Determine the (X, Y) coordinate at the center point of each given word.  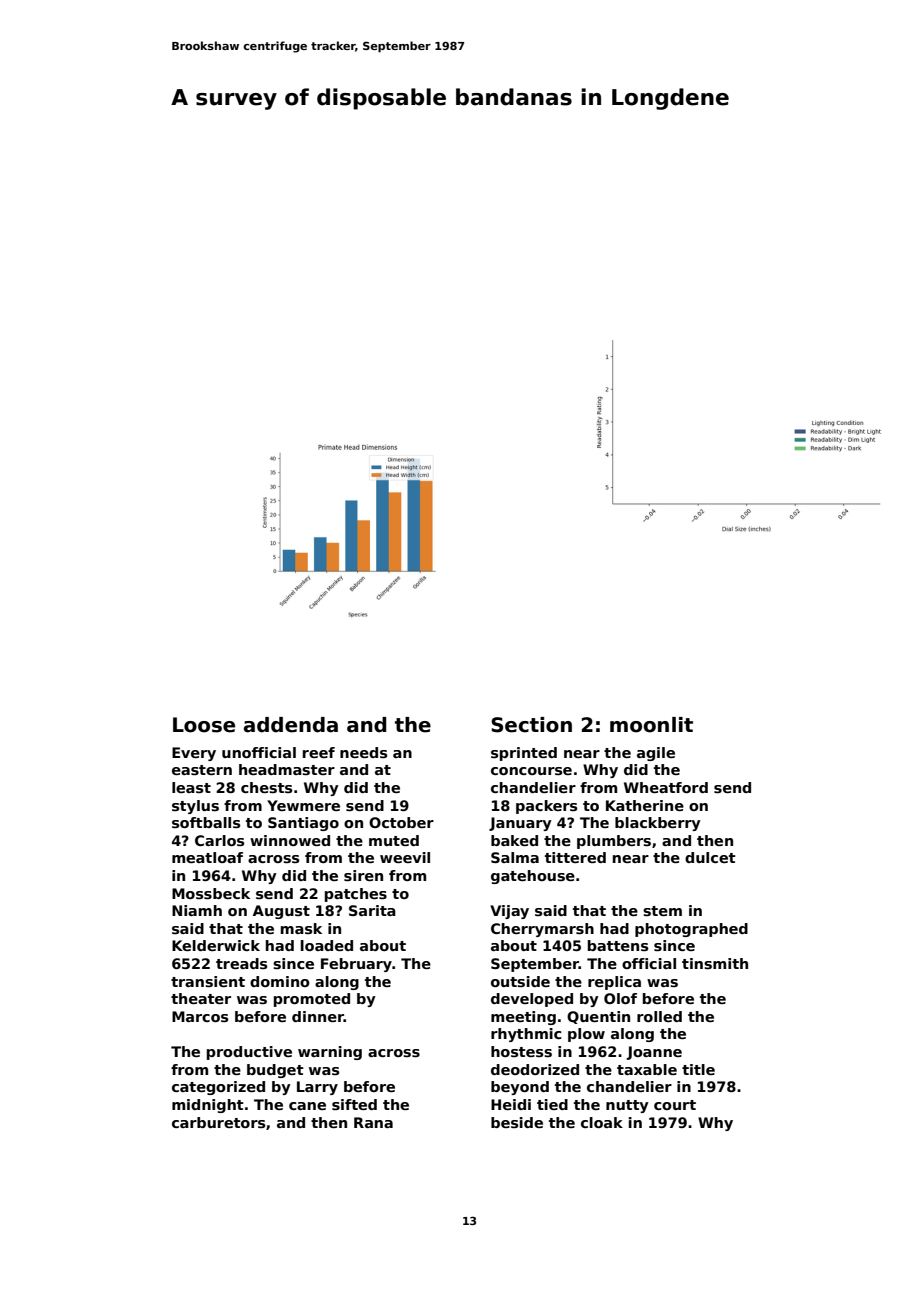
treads (242, 963)
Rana (373, 1122)
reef (319, 752)
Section (531, 725)
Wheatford (666, 787)
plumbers (614, 842)
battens (618, 945)
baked (514, 840)
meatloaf (207, 857)
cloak (602, 1122)
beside (517, 1122)
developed (532, 1000)
